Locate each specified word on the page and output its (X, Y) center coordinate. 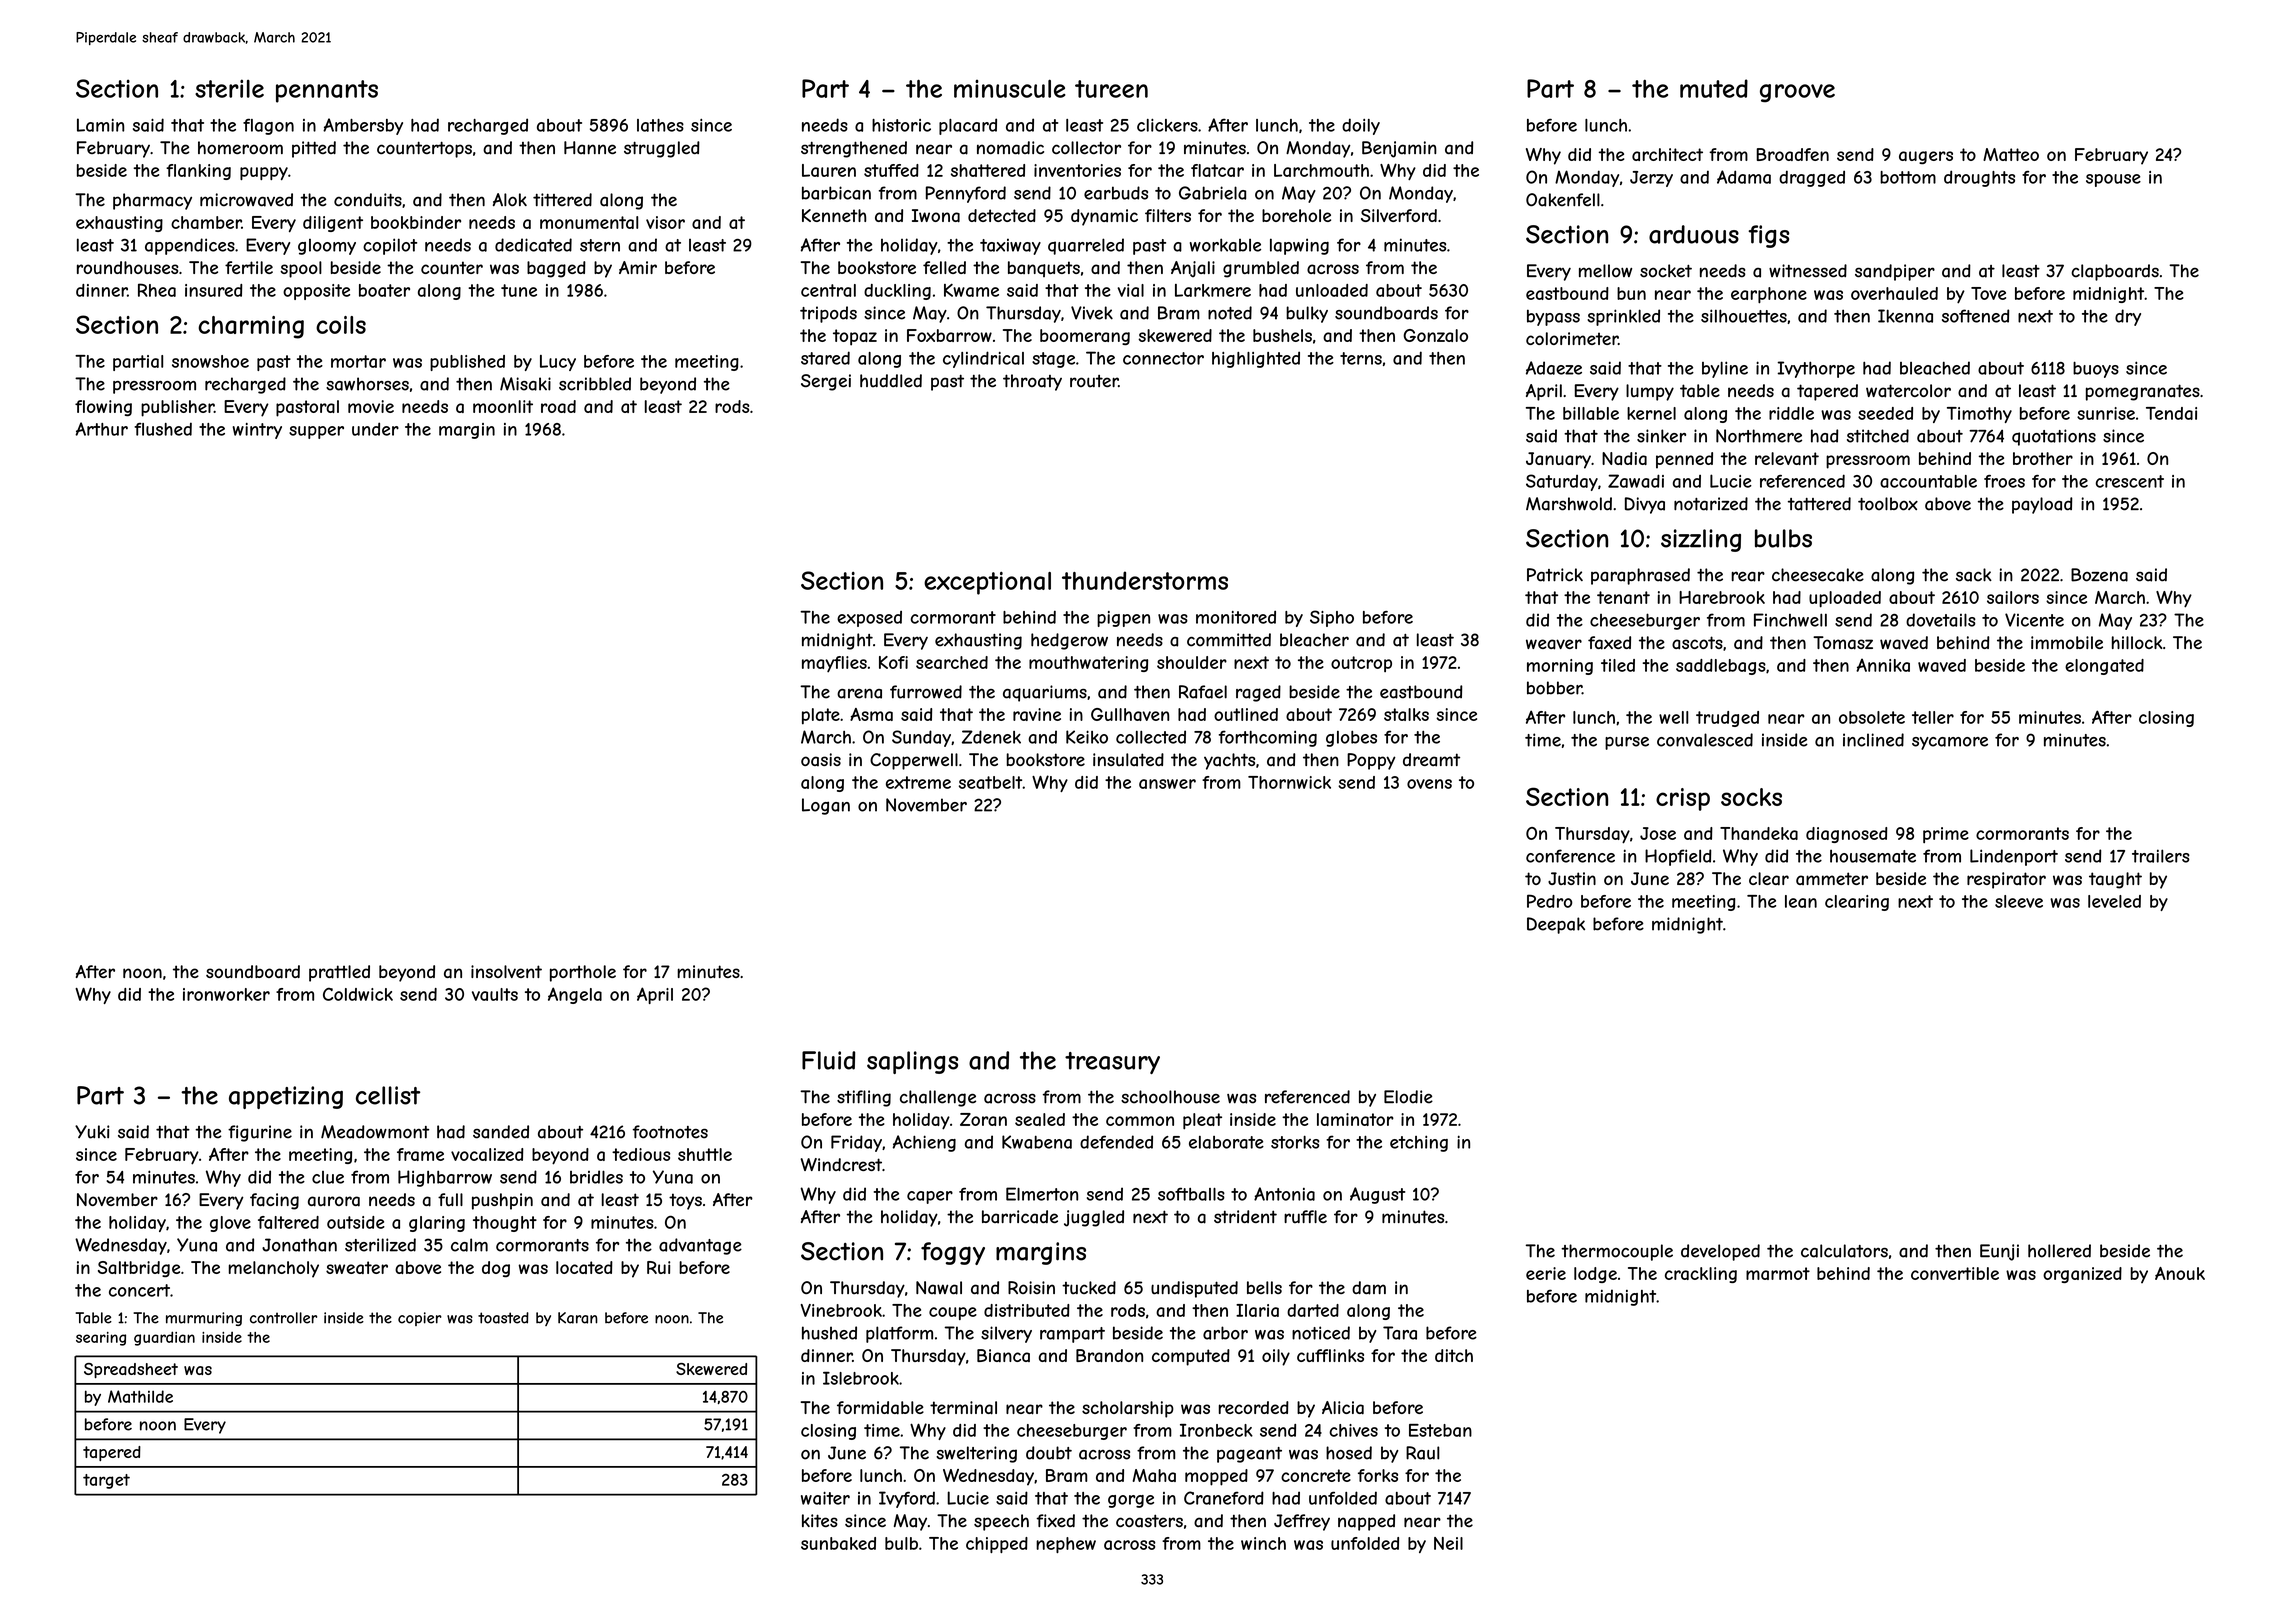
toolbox (1888, 504)
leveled (2114, 901)
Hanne (590, 148)
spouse (2113, 180)
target (106, 1481)
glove (230, 1224)
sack (1974, 575)
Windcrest (841, 1164)
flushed (163, 429)
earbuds (1116, 193)
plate (821, 716)
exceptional (987, 583)
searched (952, 662)
